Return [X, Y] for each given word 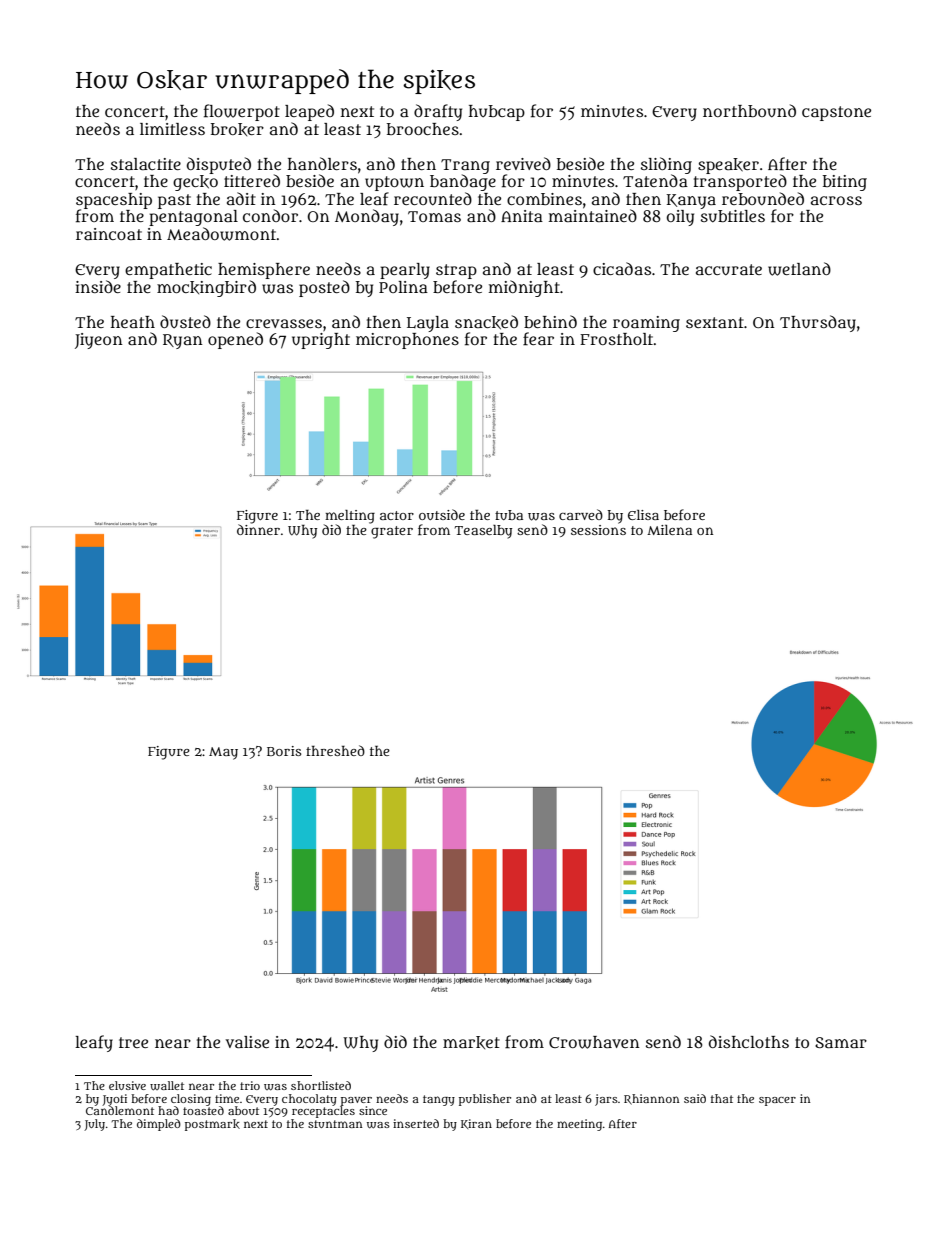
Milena [669, 530]
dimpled [159, 1125]
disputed [219, 165]
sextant [715, 322]
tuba [509, 515]
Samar [841, 1042]
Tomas [434, 216]
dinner [258, 529]
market [471, 1042]
